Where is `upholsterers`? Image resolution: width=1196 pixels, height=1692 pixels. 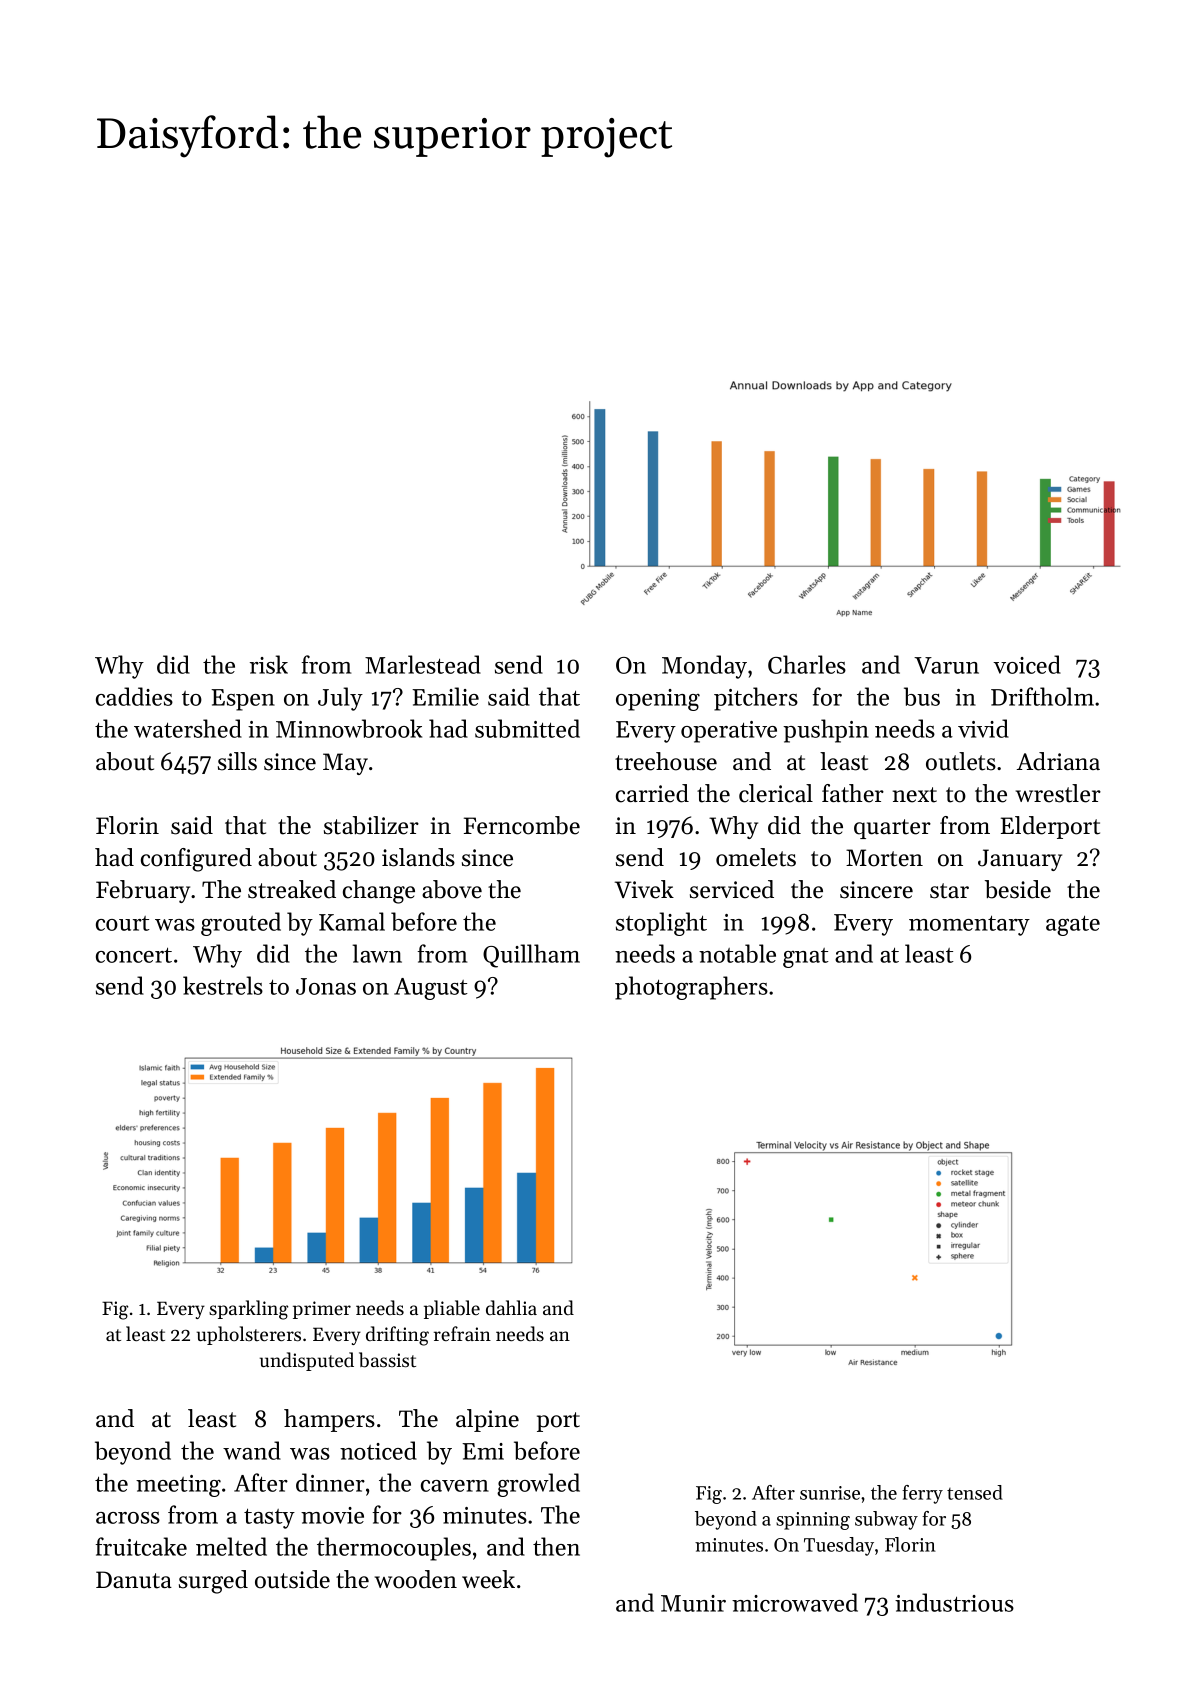 upholsterers is located at coordinates (249, 1335).
